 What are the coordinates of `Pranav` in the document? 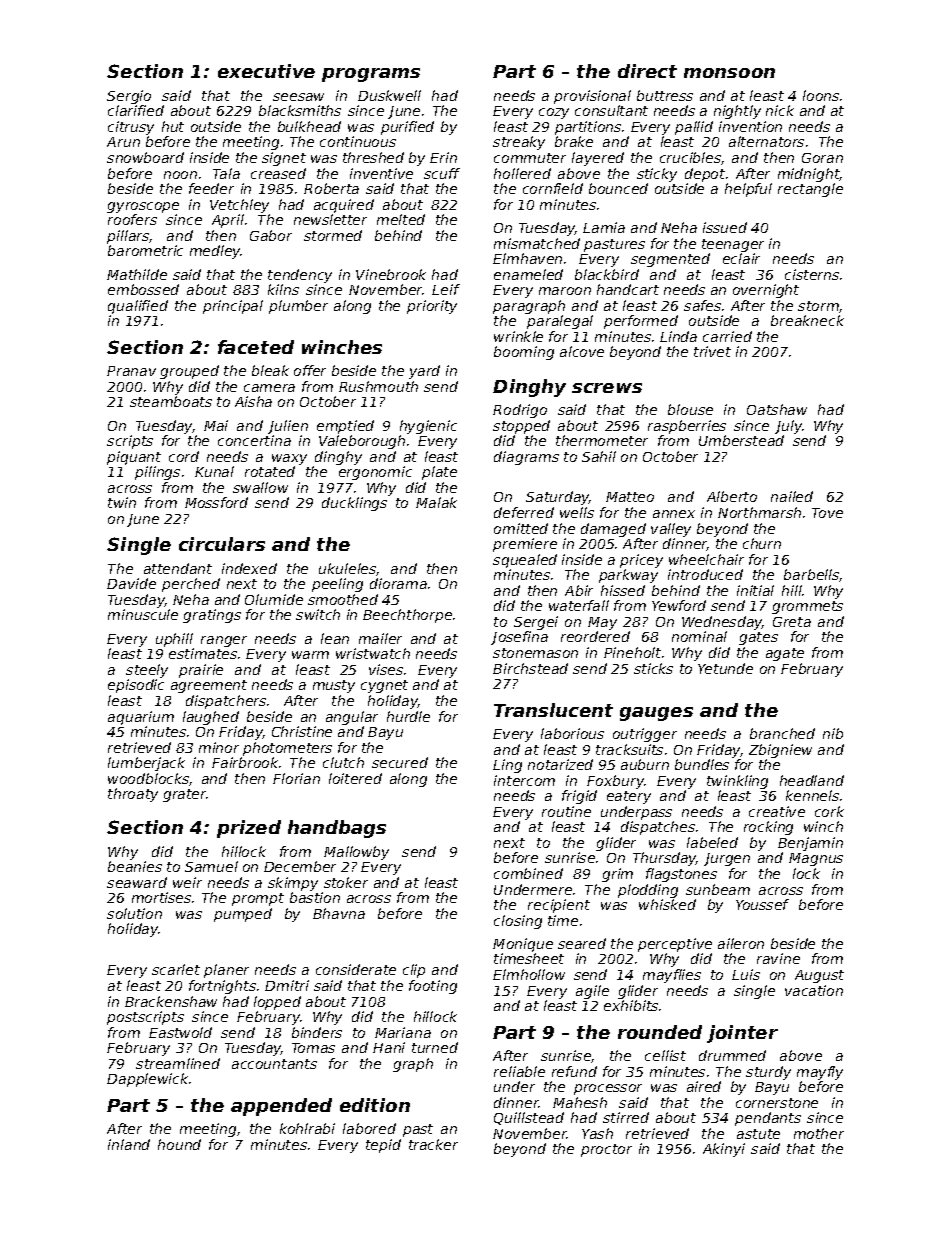 It's located at (131, 371).
